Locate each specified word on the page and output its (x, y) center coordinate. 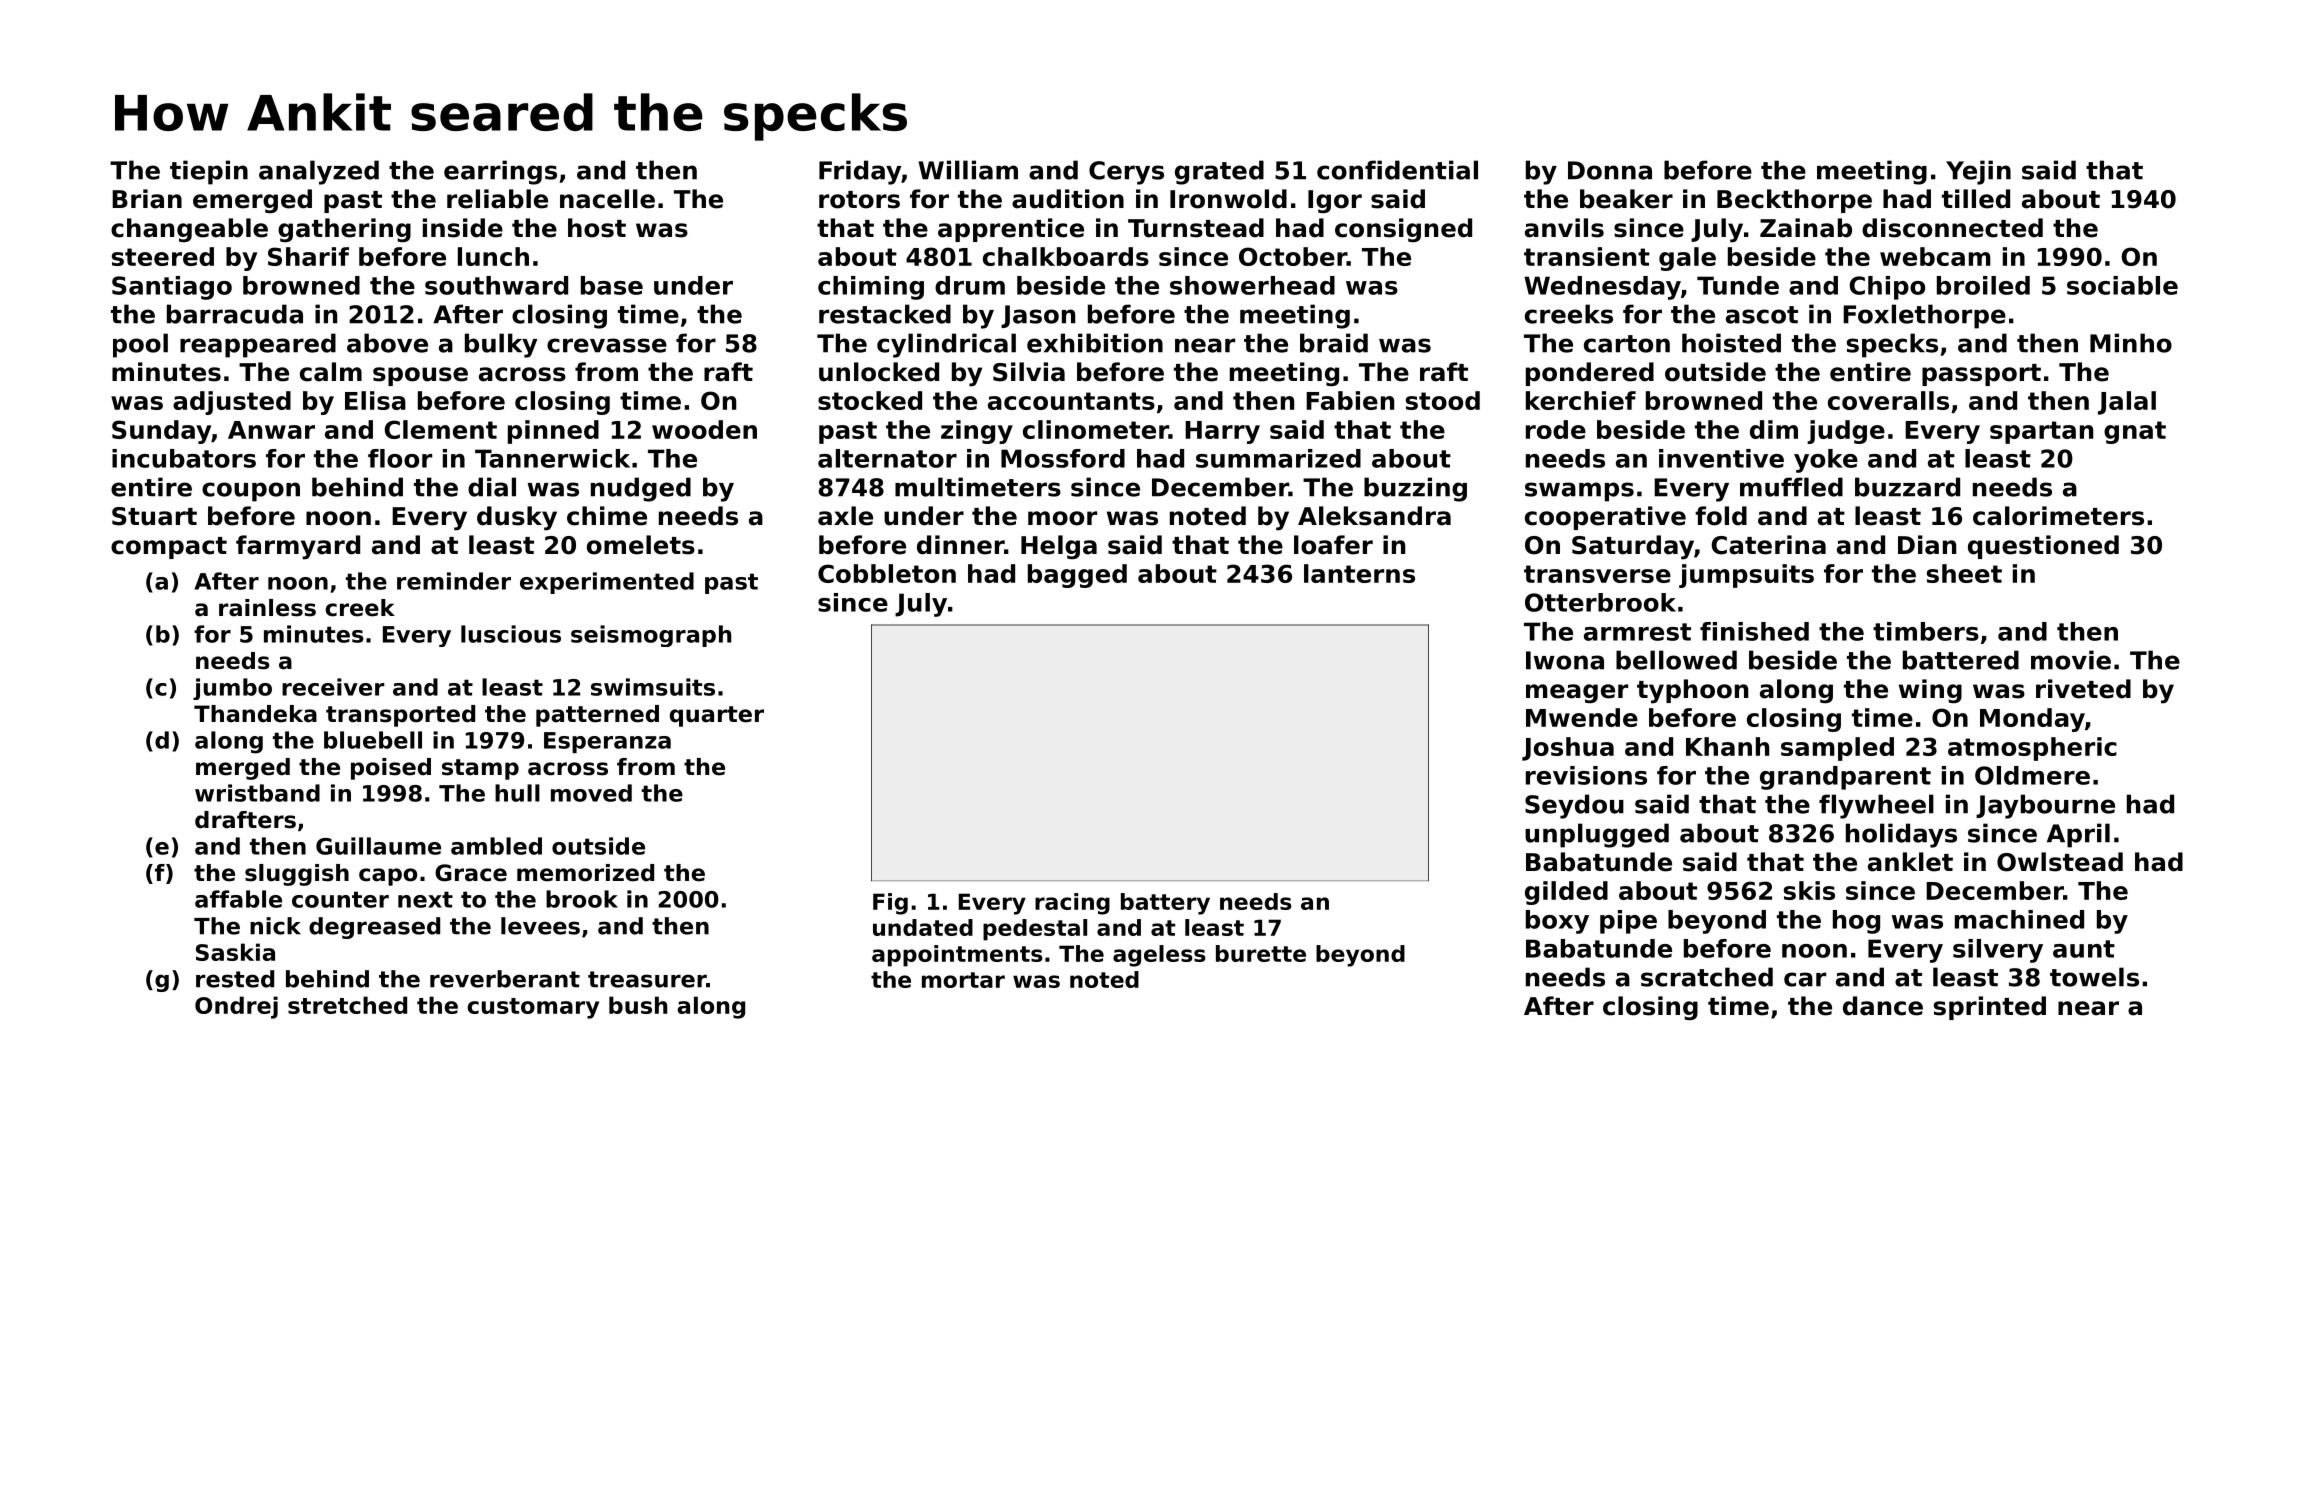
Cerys (1126, 173)
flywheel (1876, 806)
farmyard (298, 547)
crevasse (607, 345)
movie (2071, 660)
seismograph (651, 636)
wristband (257, 793)
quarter (717, 716)
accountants (1071, 401)
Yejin (1978, 172)
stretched (347, 1005)
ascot (1762, 315)
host (597, 228)
